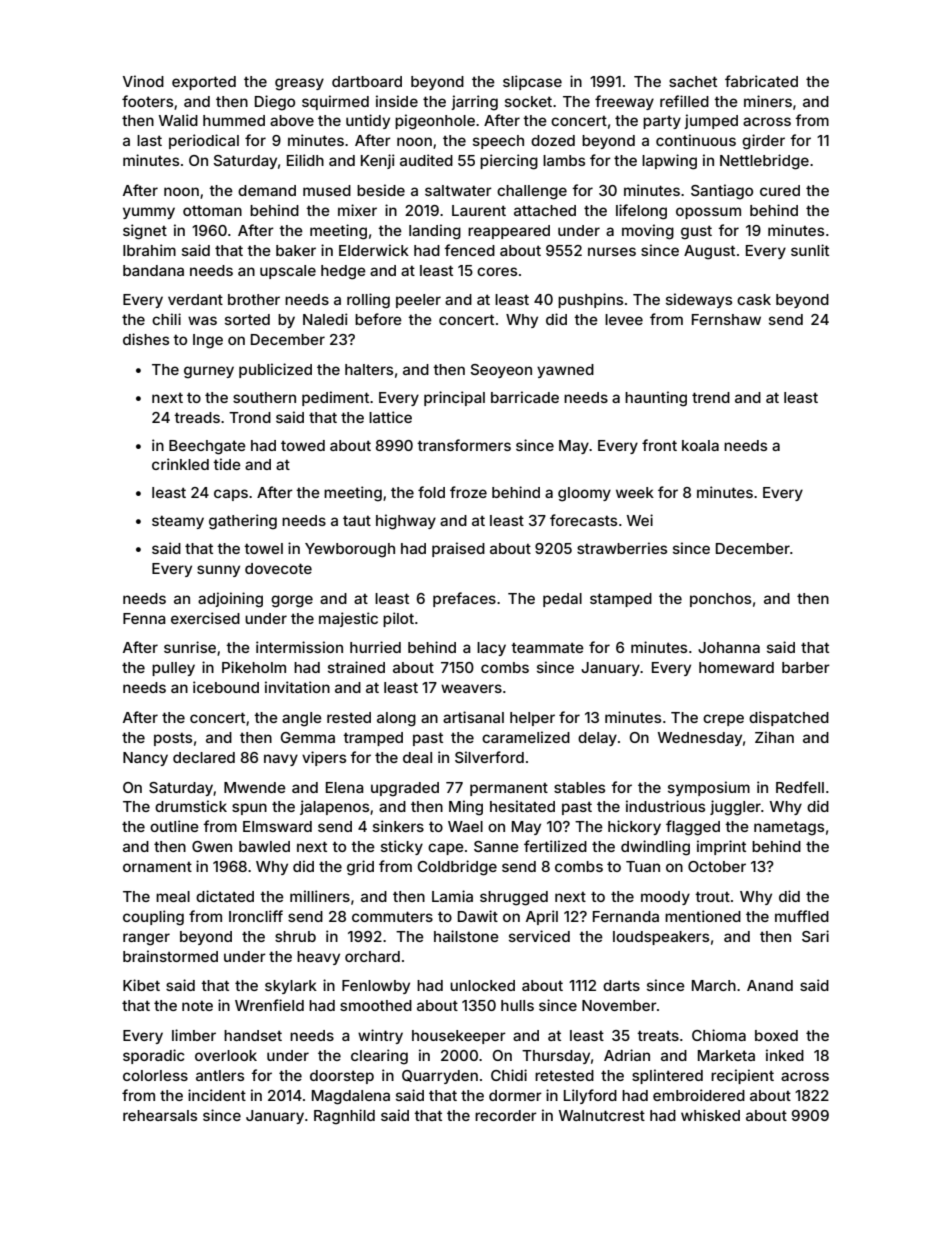 The image size is (952, 1233). Describe the element at coordinates (583, 520) in the screenshot. I see `forecasts` at that location.
